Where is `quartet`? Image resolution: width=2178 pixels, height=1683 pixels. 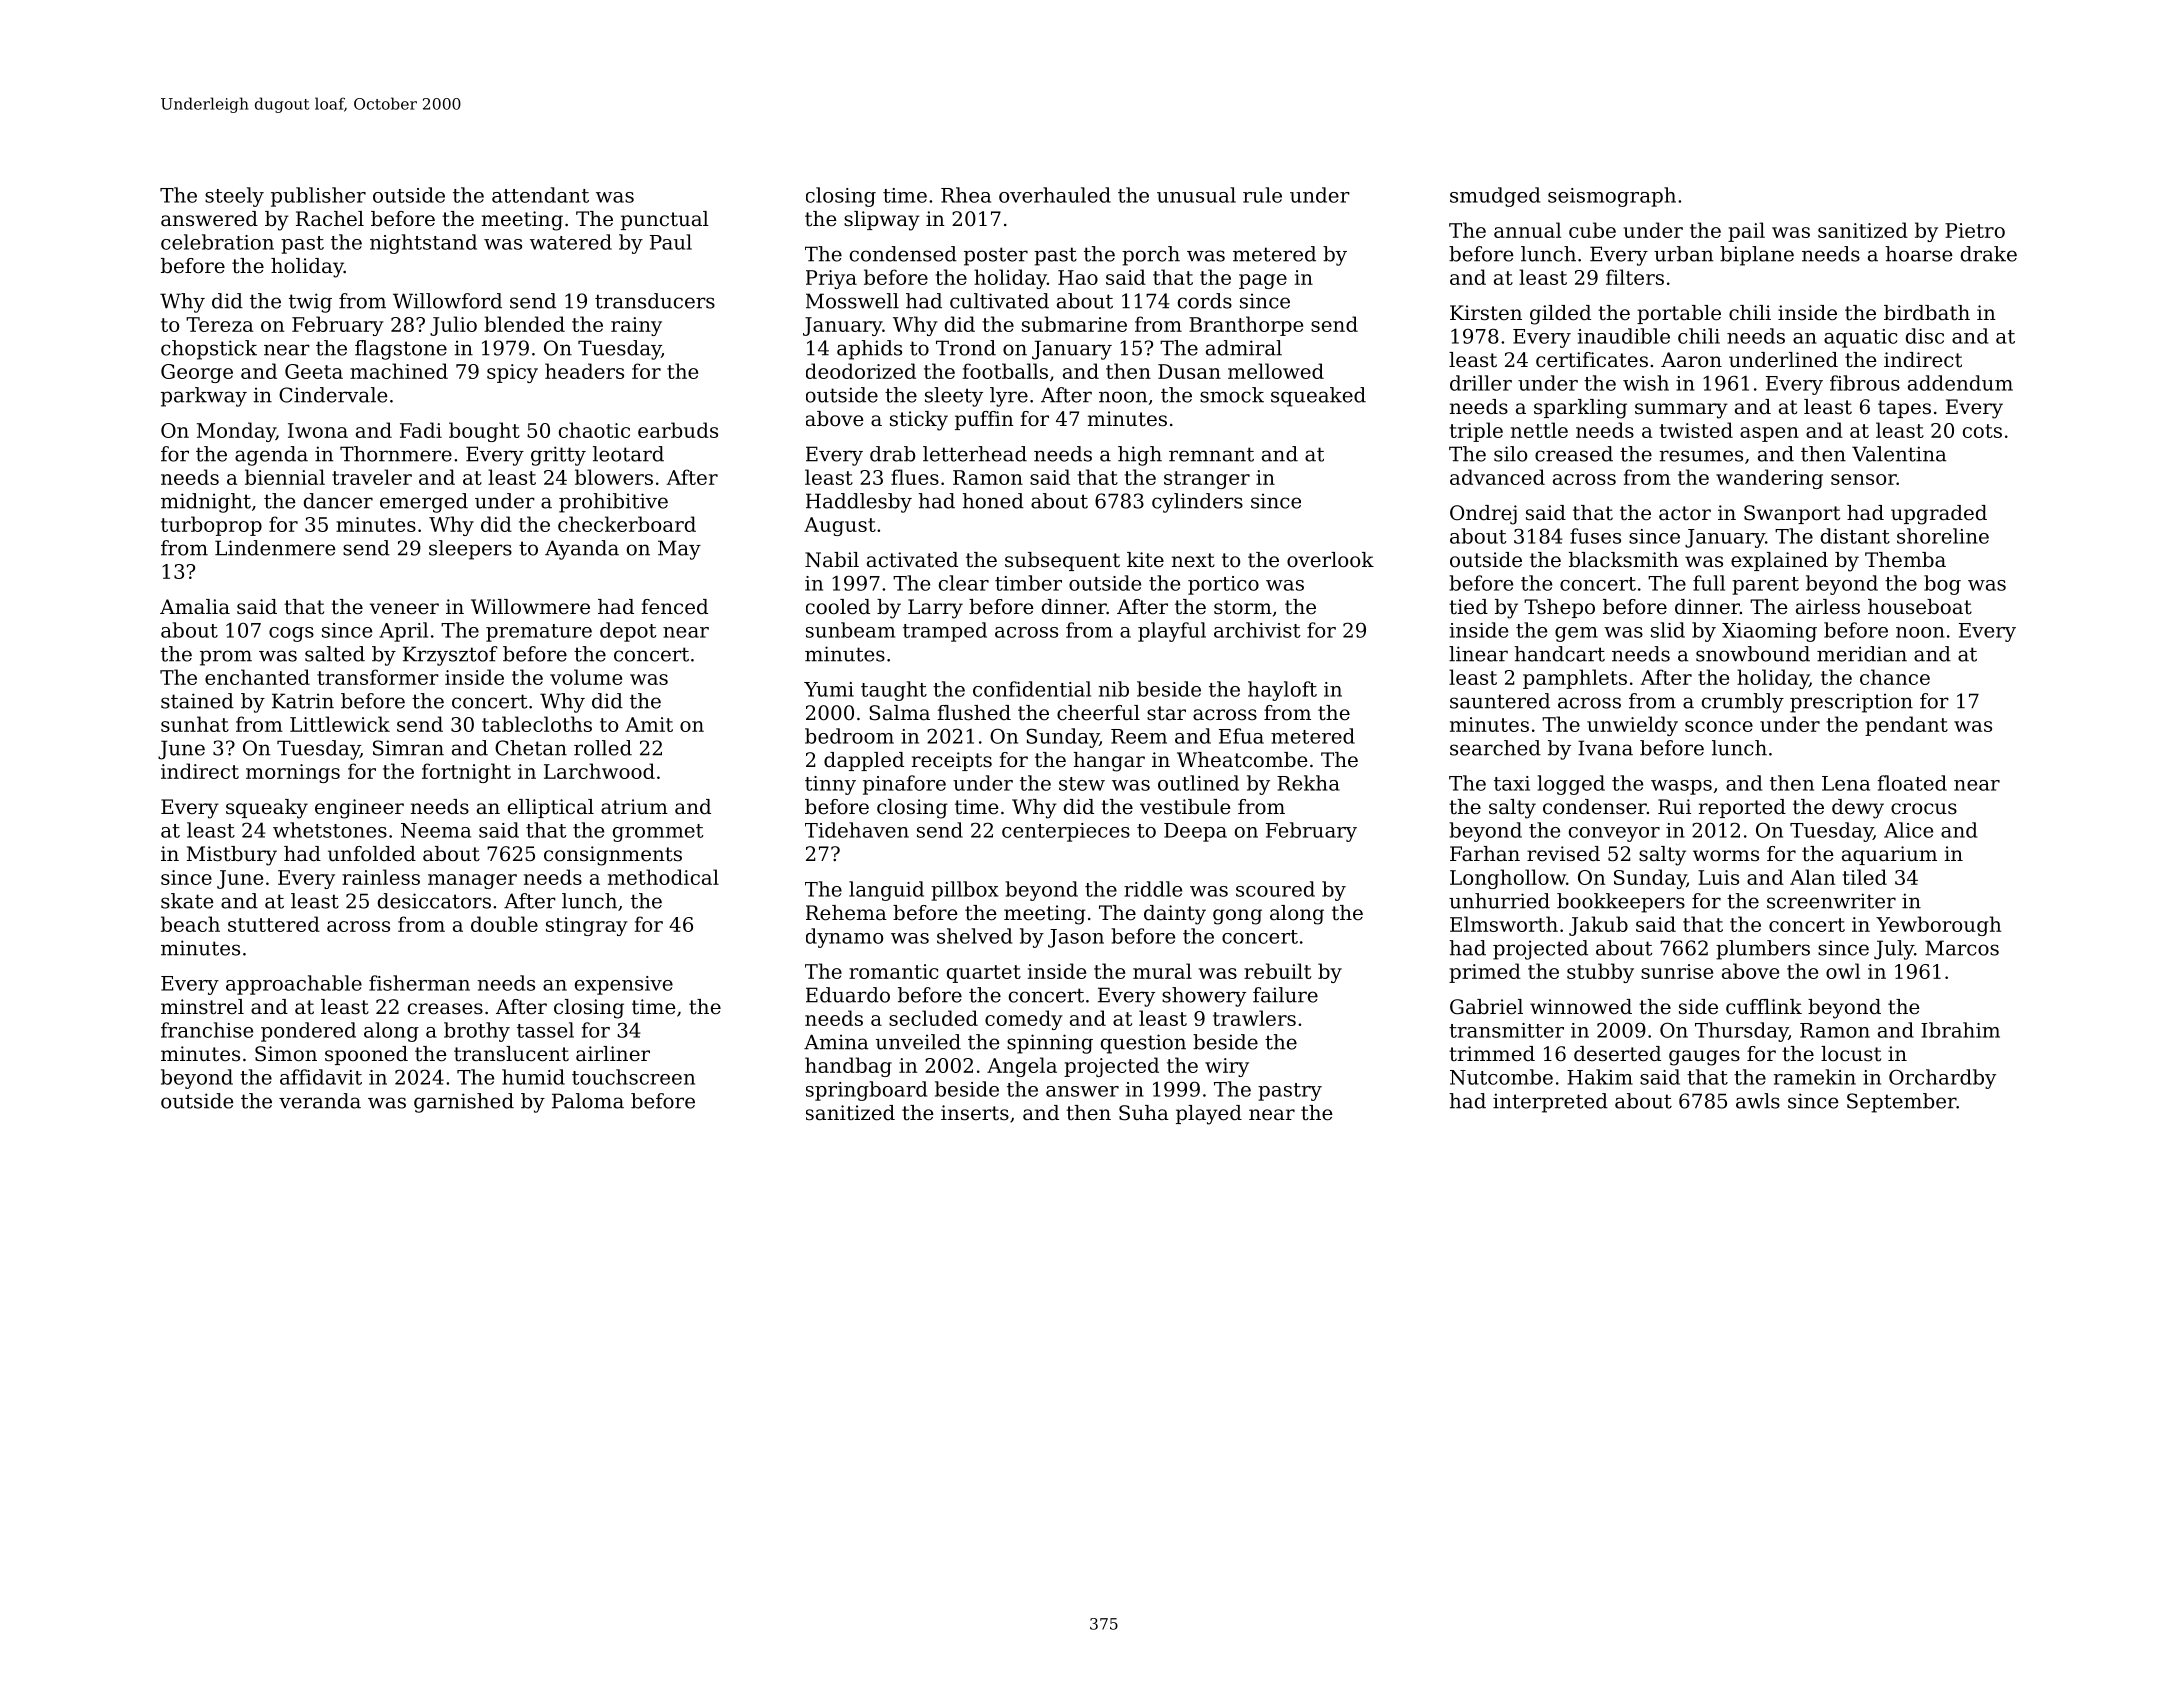 quartet is located at coordinates (984, 974).
